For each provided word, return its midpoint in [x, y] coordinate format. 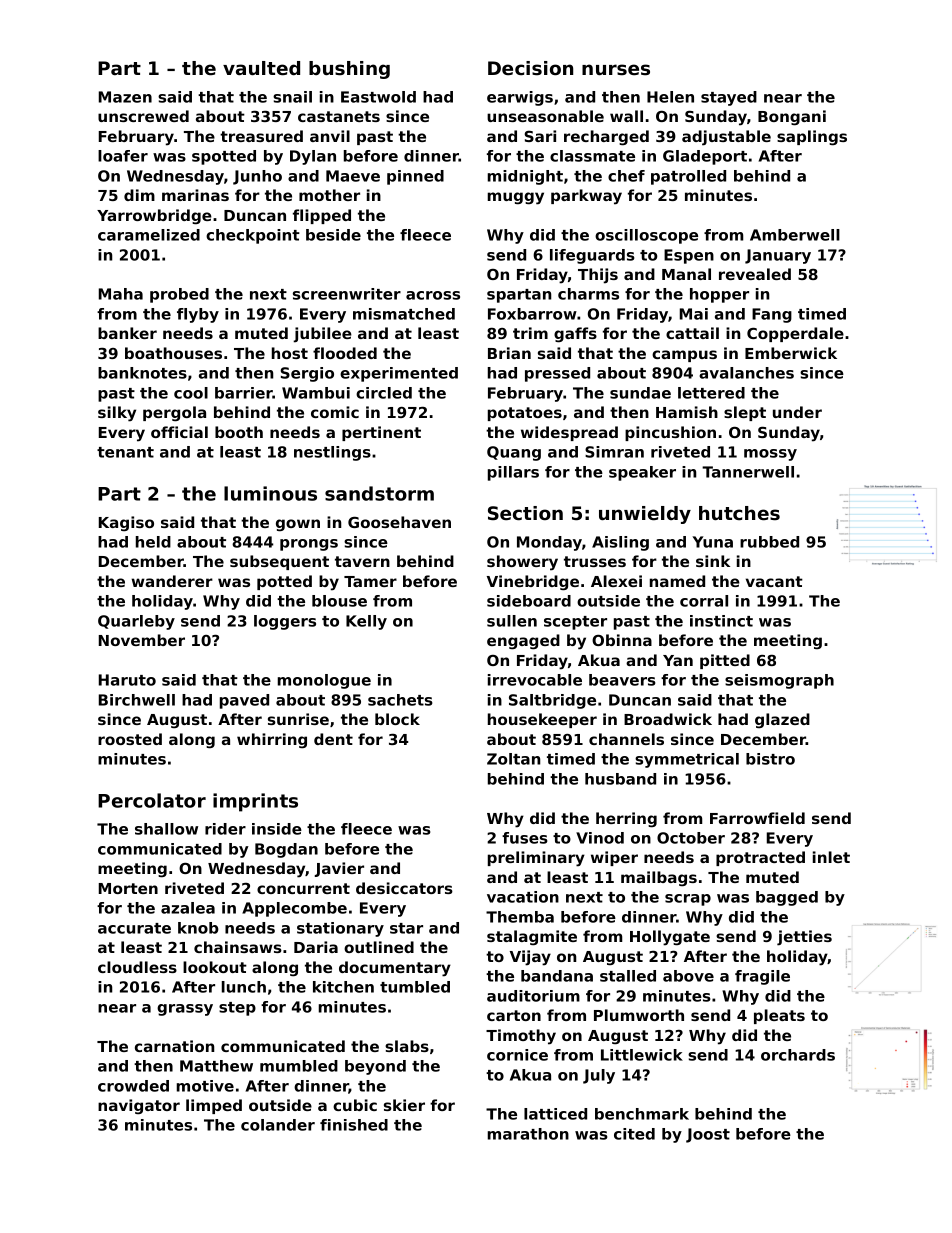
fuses [525, 838]
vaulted [261, 68]
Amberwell [795, 235]
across [433, 295]
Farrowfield [757, 818]
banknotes [142, 373]
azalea [188, 908]
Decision [530, 68]
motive [205, 1086]
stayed [729, 98]
